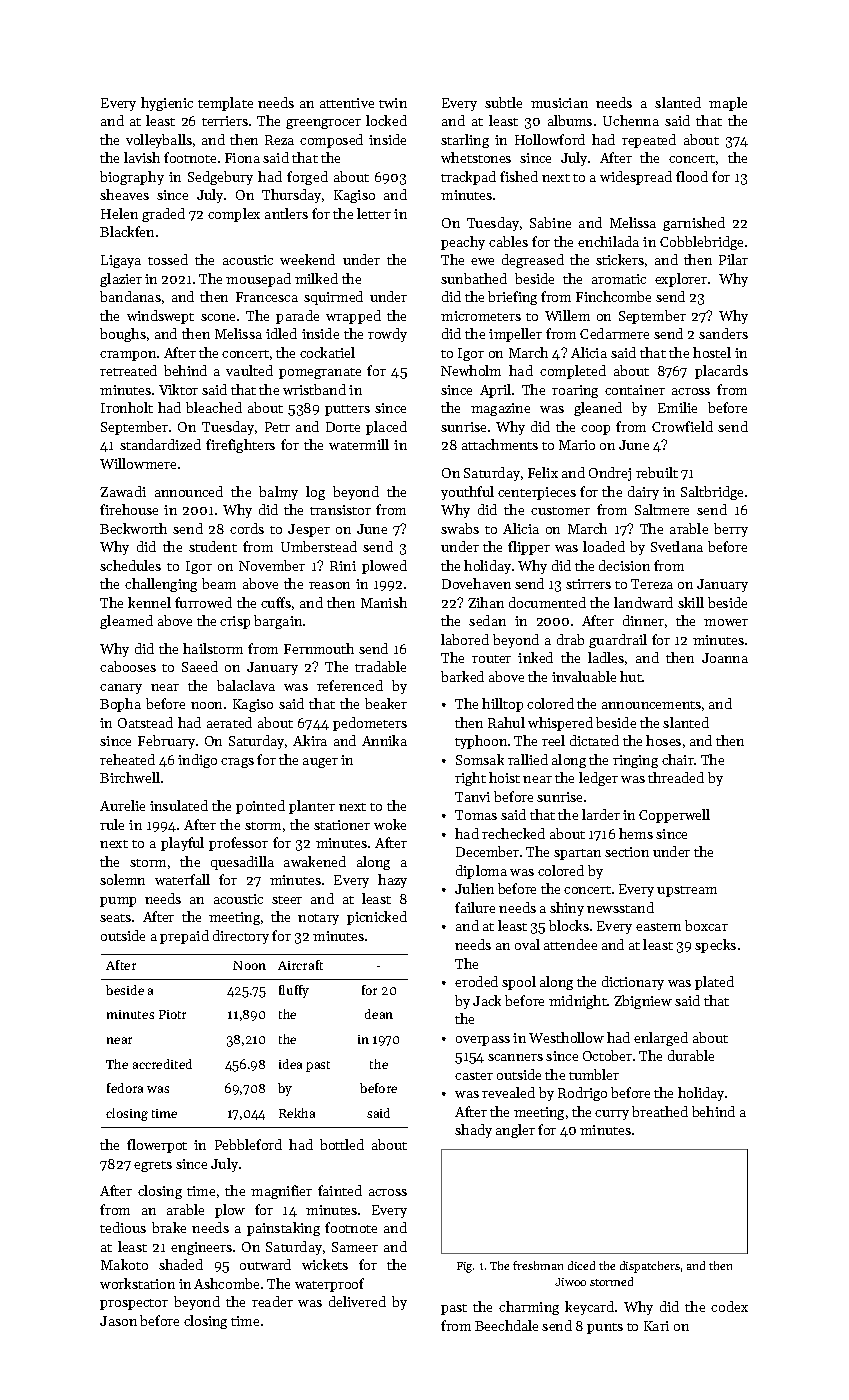 This screenshot has height=1400, width=849. I want to click on musician, so click(559, 103).
